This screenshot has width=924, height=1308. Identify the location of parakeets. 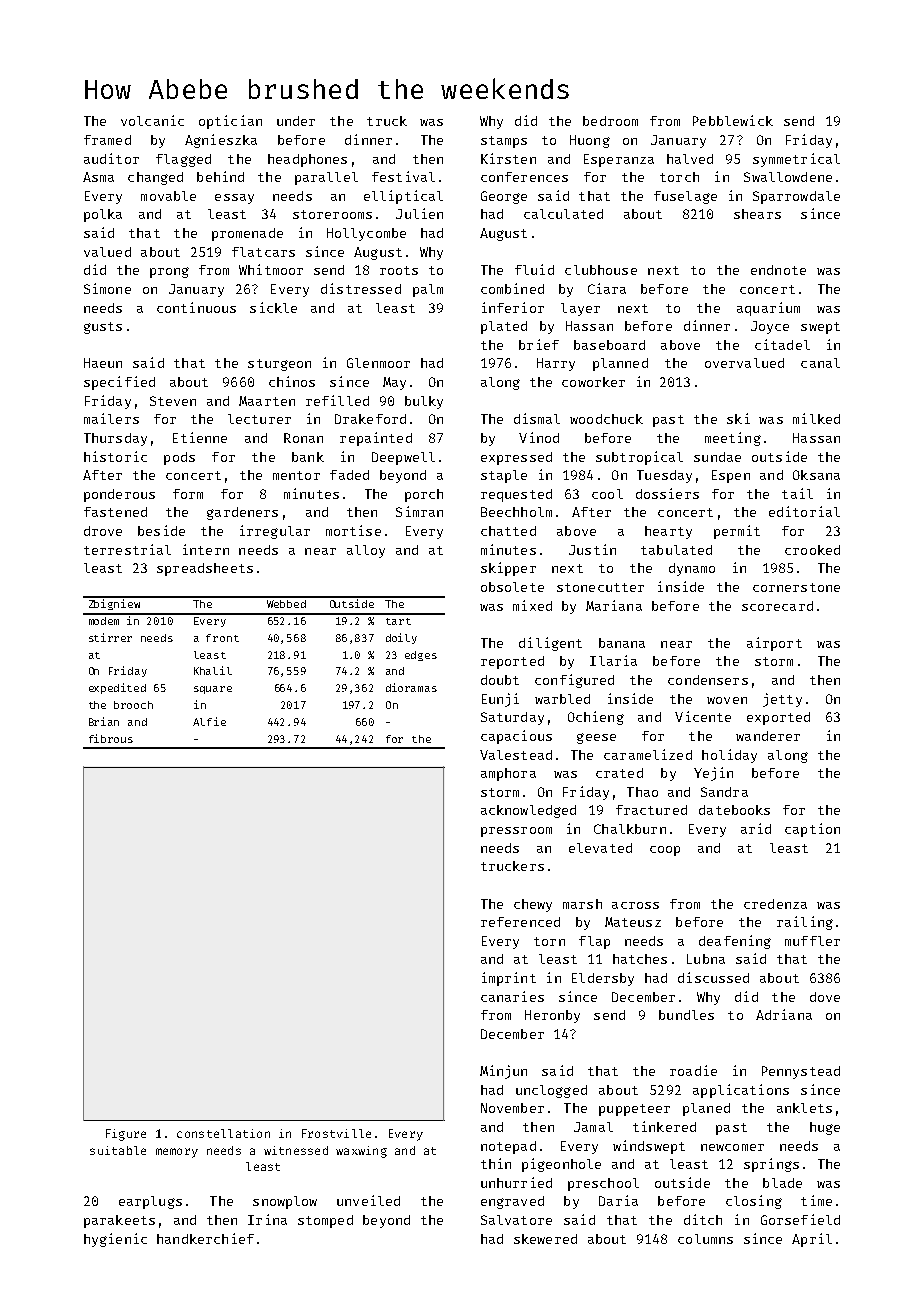
(119, 1221).
